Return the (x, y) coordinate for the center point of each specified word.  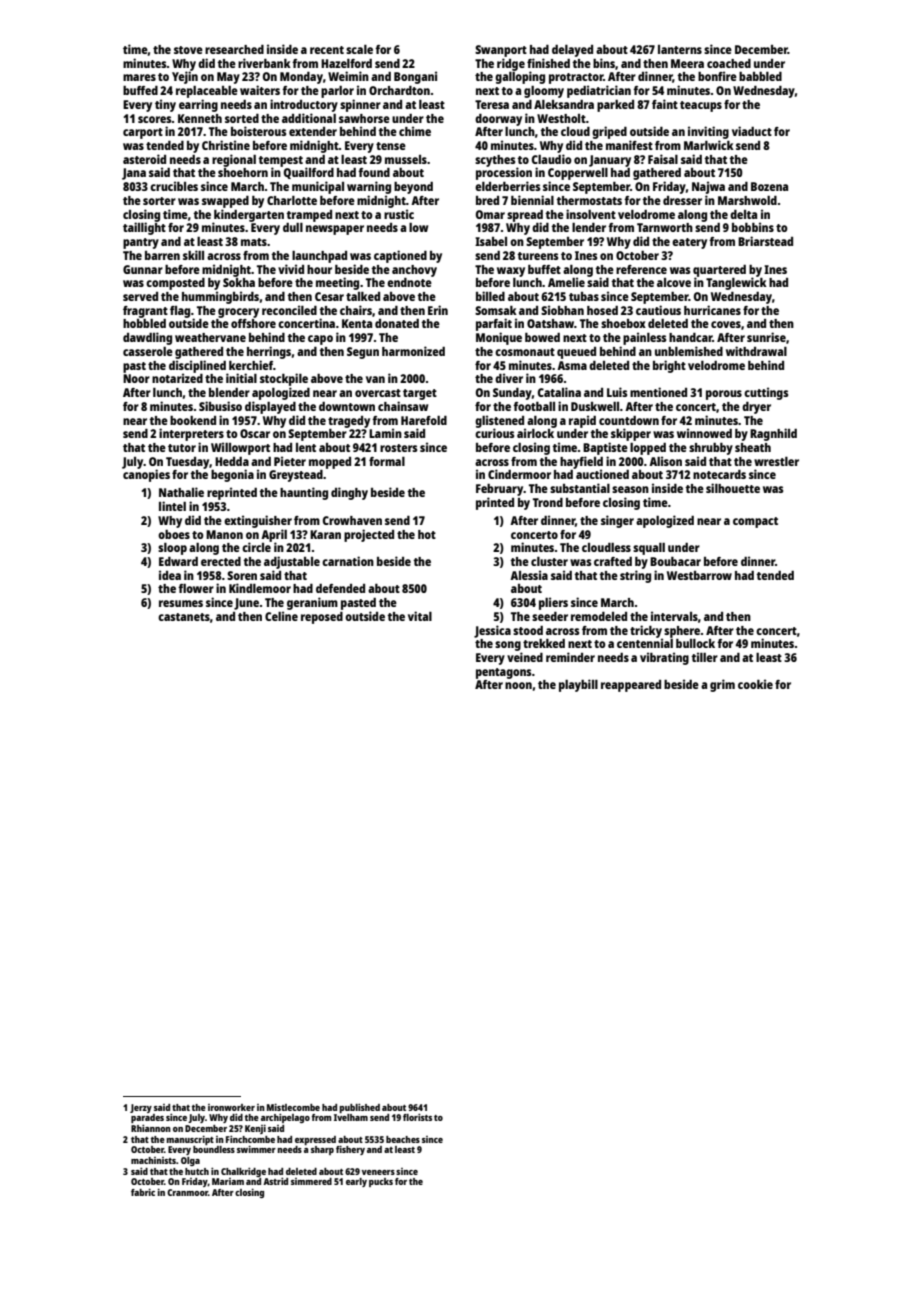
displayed (270, 407)
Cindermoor (519, 474)
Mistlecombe (293, 1107)
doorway (498, 120)
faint (665, 104)
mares (139, 77)
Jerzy (141, 1108)
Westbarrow (699, 575)
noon (518, 685)
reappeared (631, 686)
